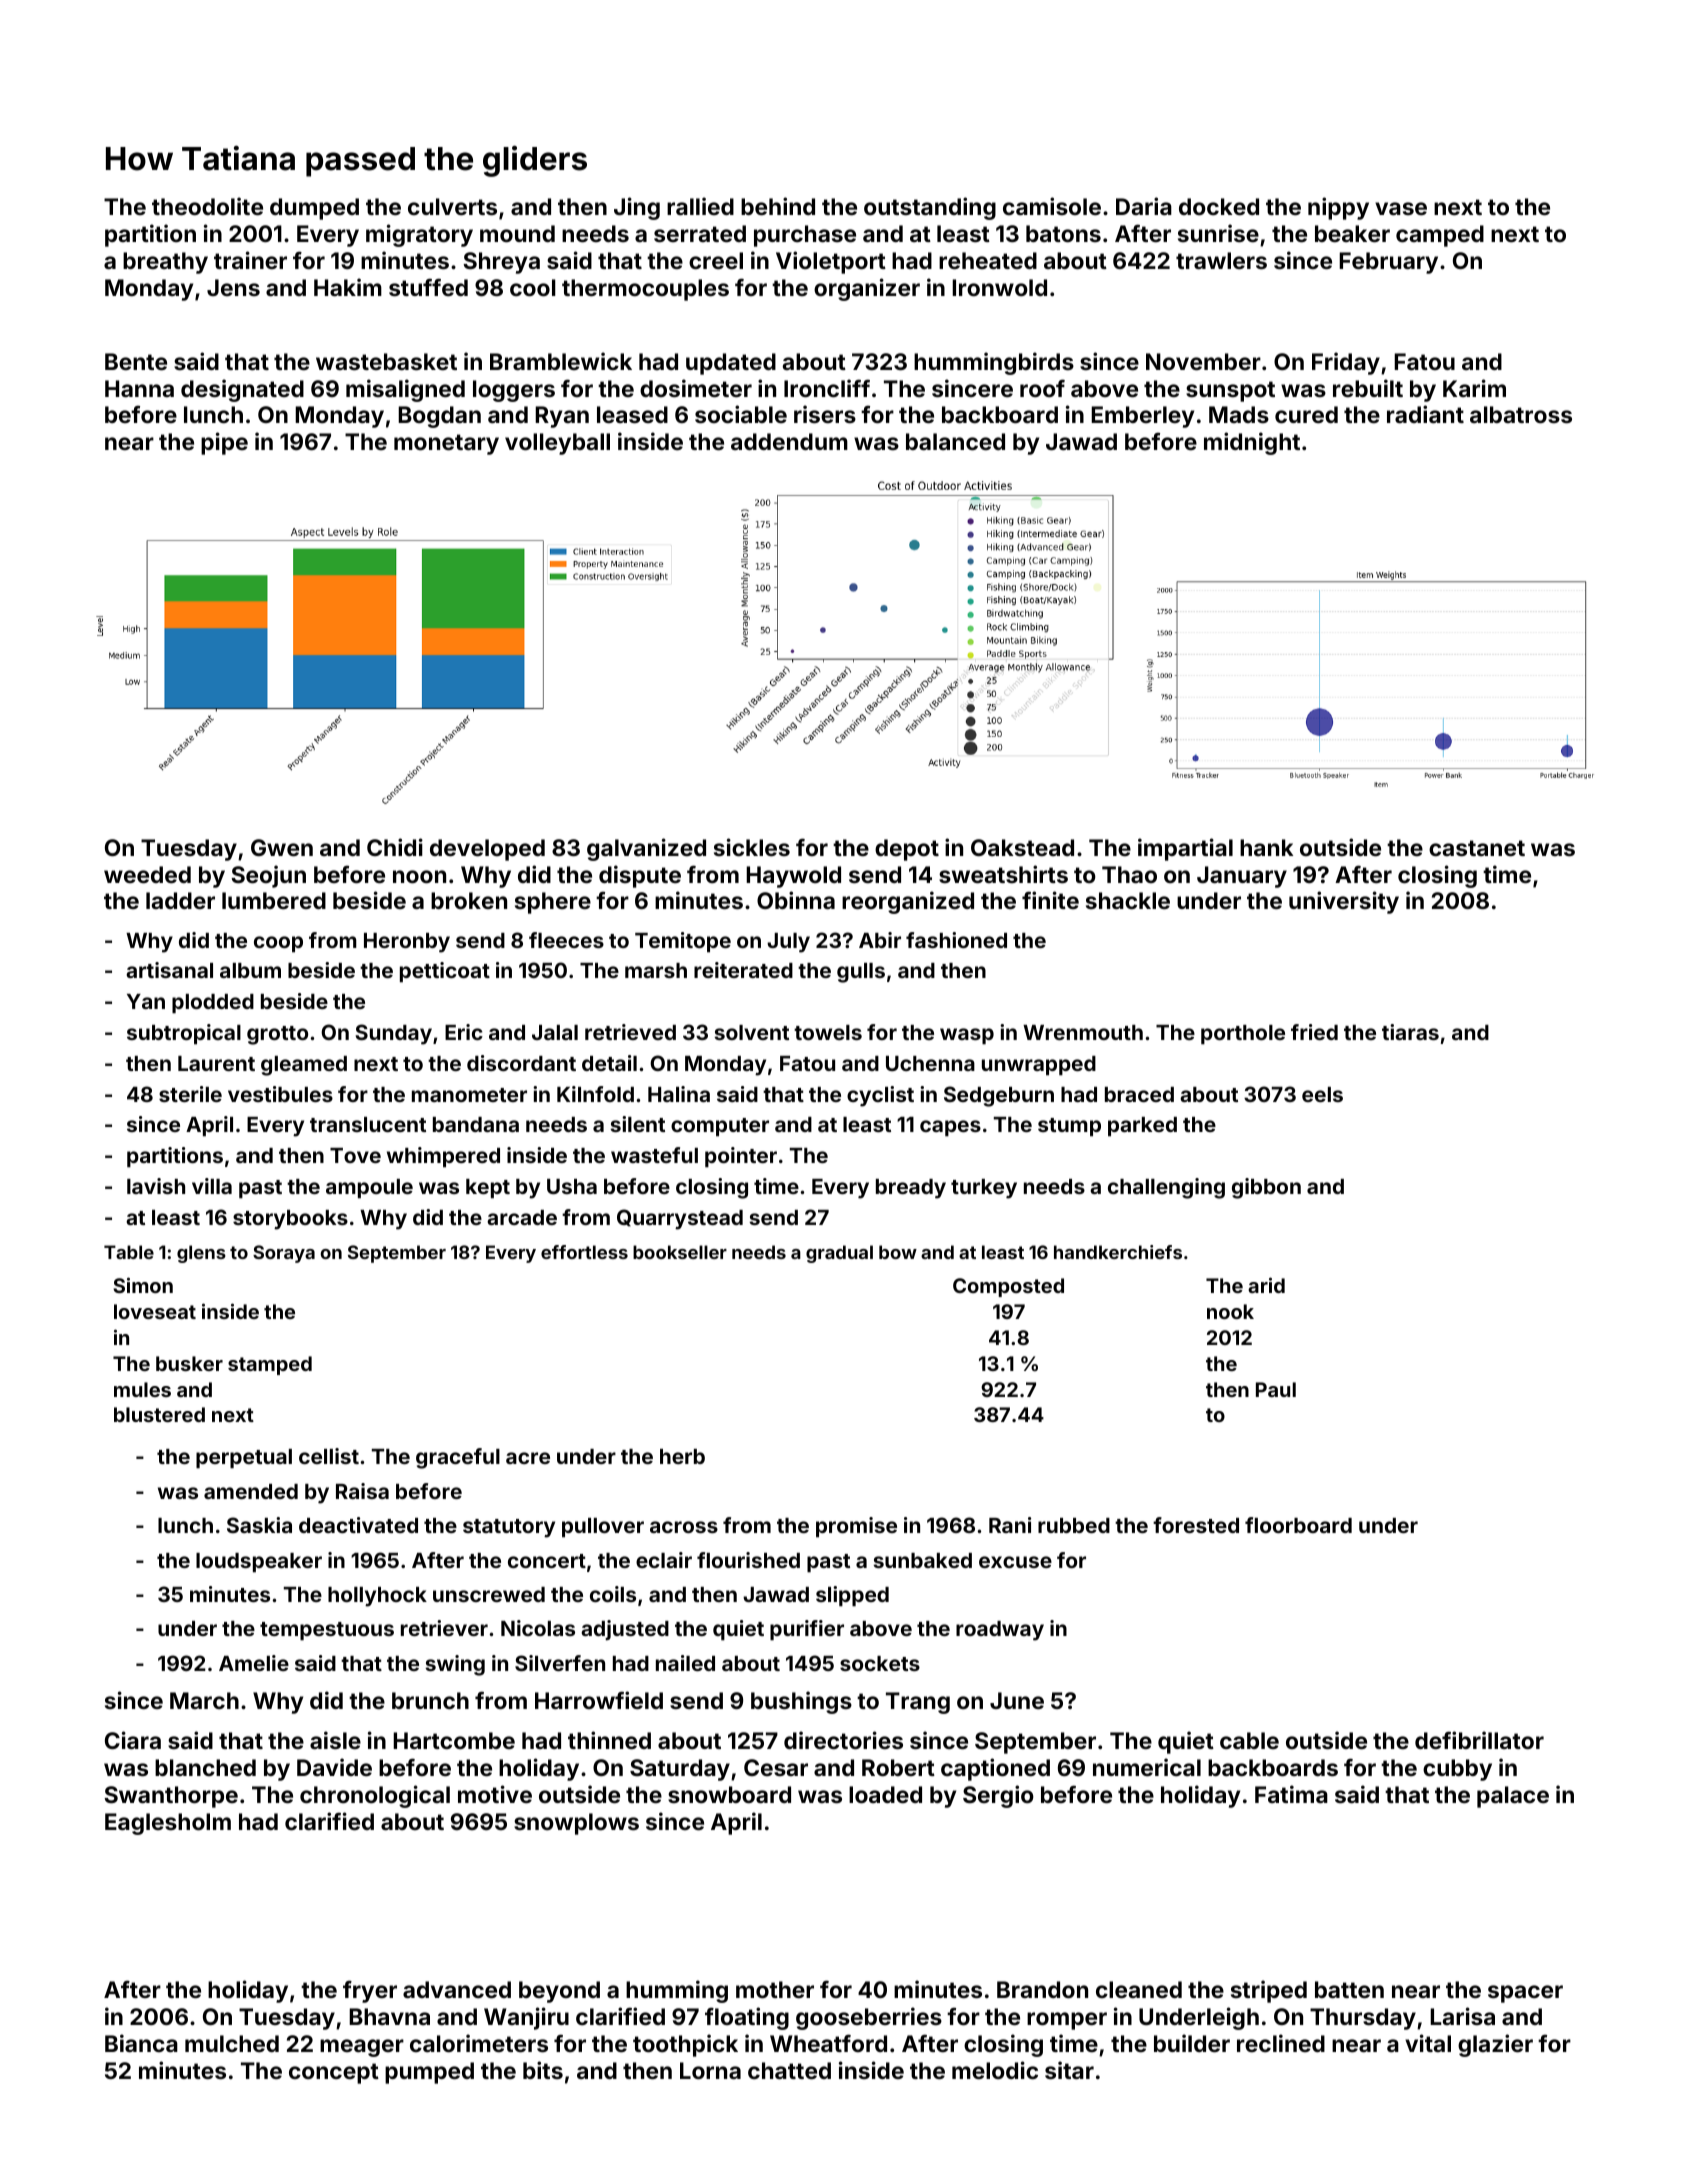 This screenshot has height=2178, width=1683. Describe the element at coordinates (147, 874) in the screenshot. I see `weeded` at that location.
